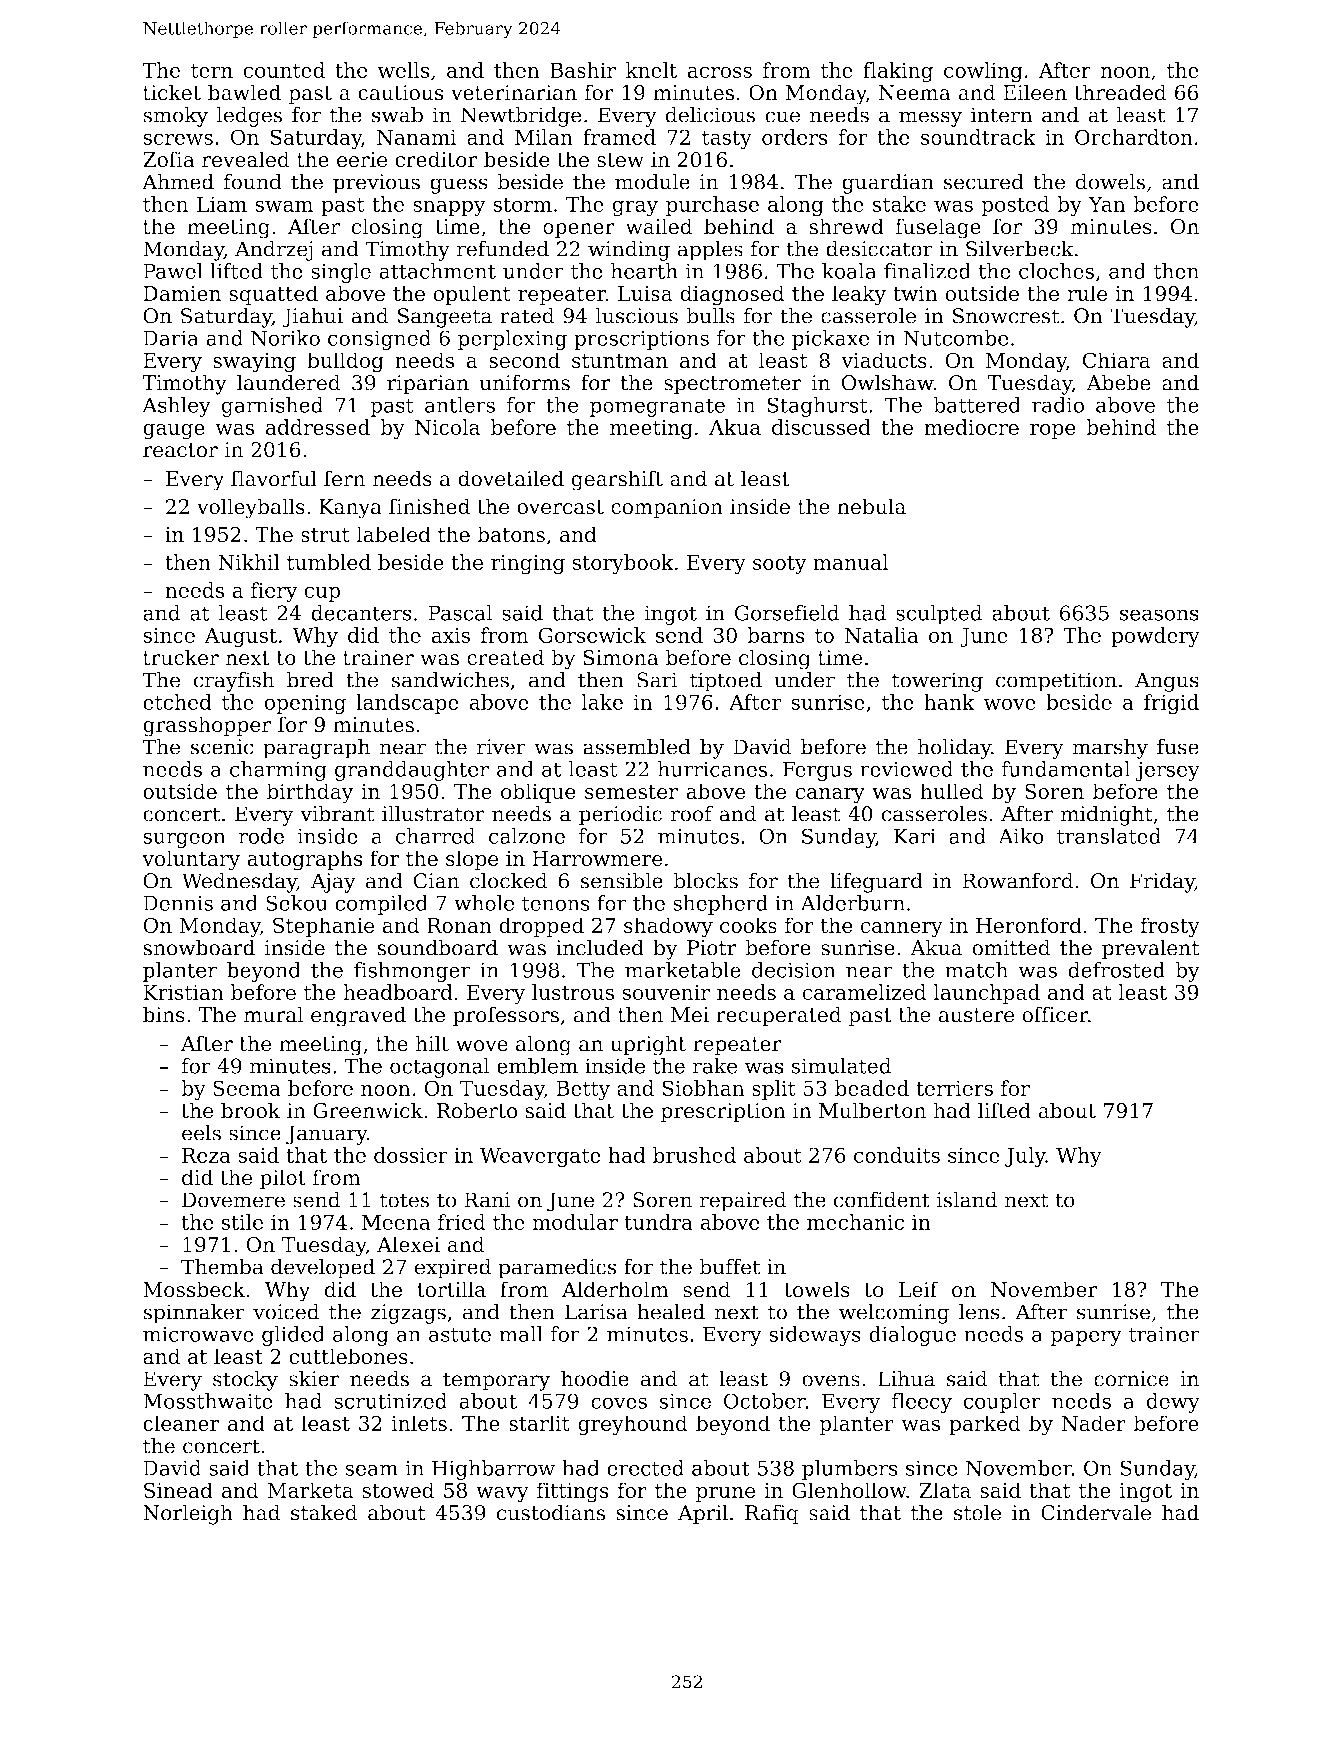  Describe the element at coordinates (719, 72) in the page. I see `across` at that location.
